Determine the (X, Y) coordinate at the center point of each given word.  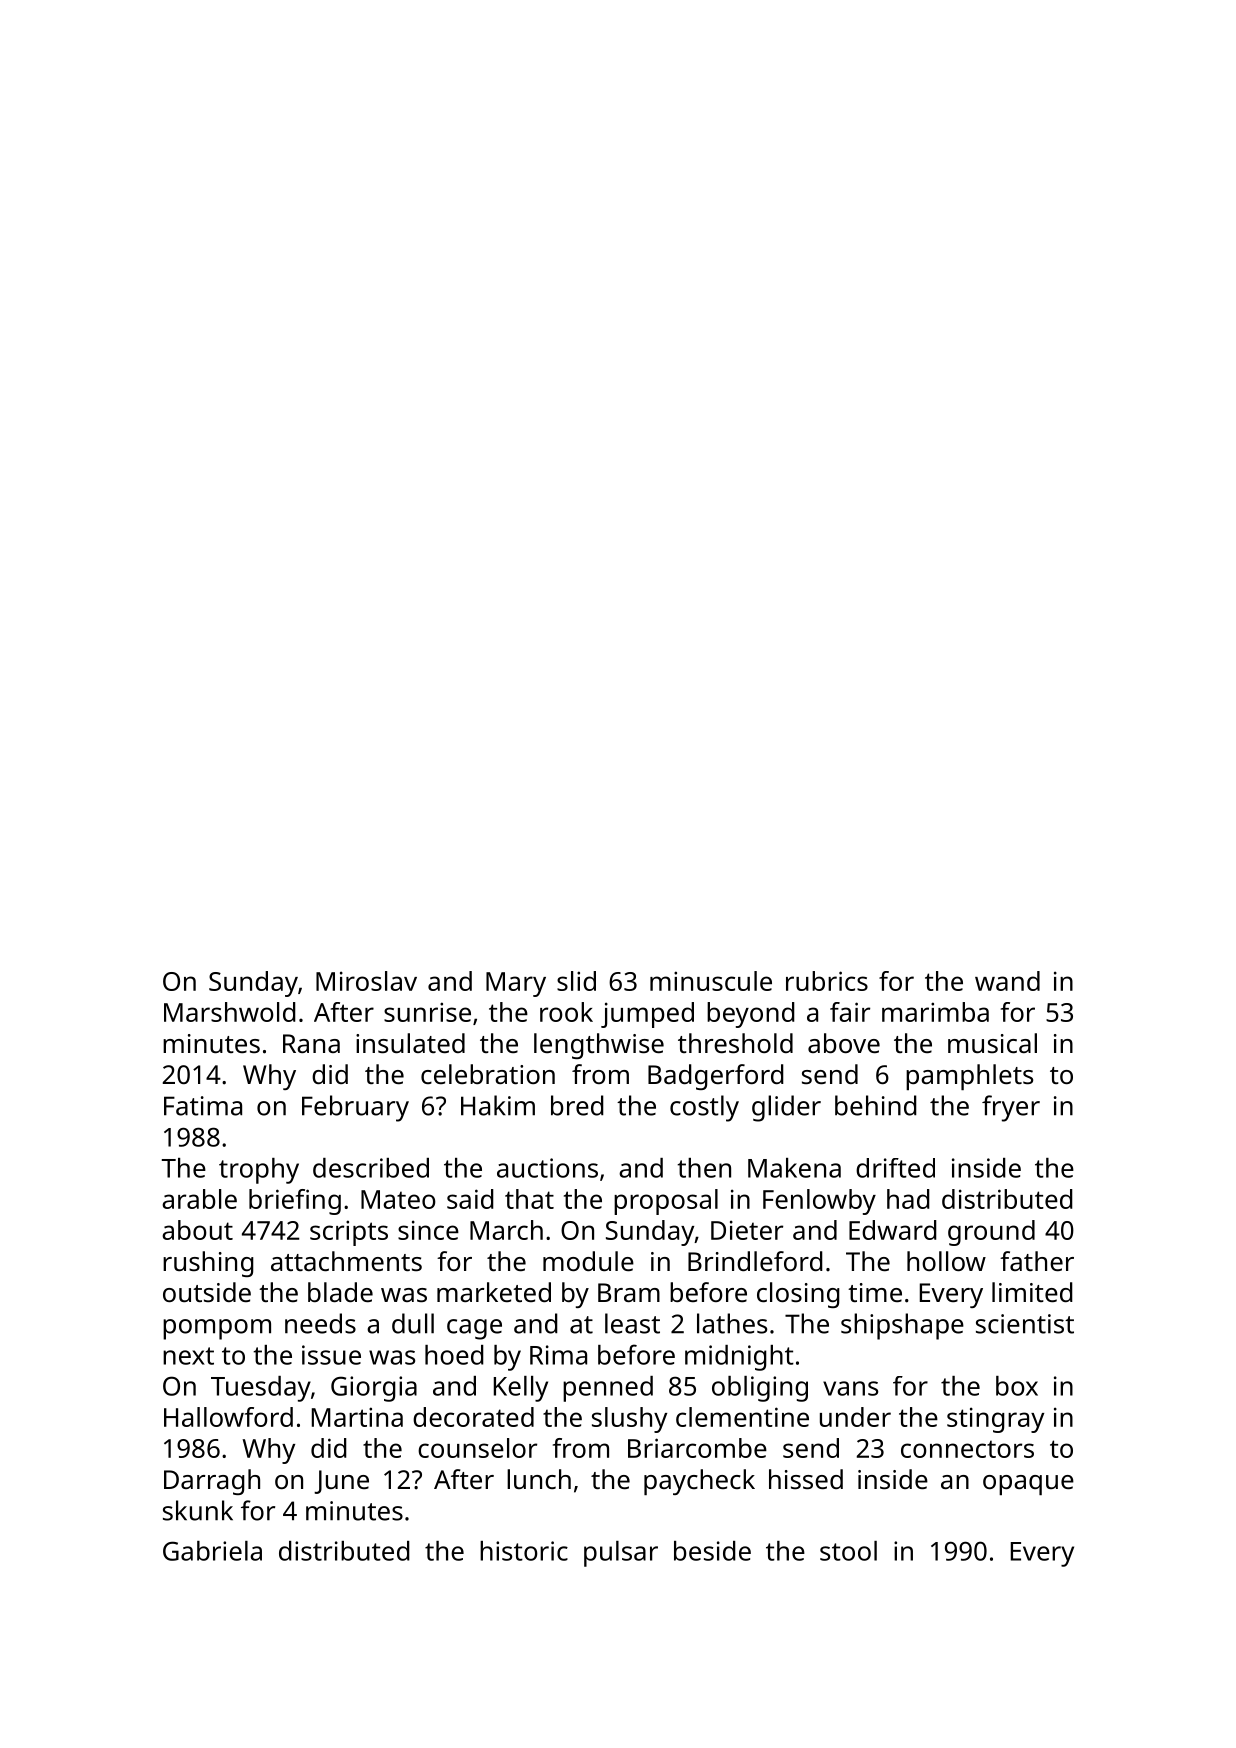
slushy (629, 1420)
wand (1007, 981)
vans (850, 1388)
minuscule (711, 981)
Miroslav (366, 981)
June (341, 1482)
